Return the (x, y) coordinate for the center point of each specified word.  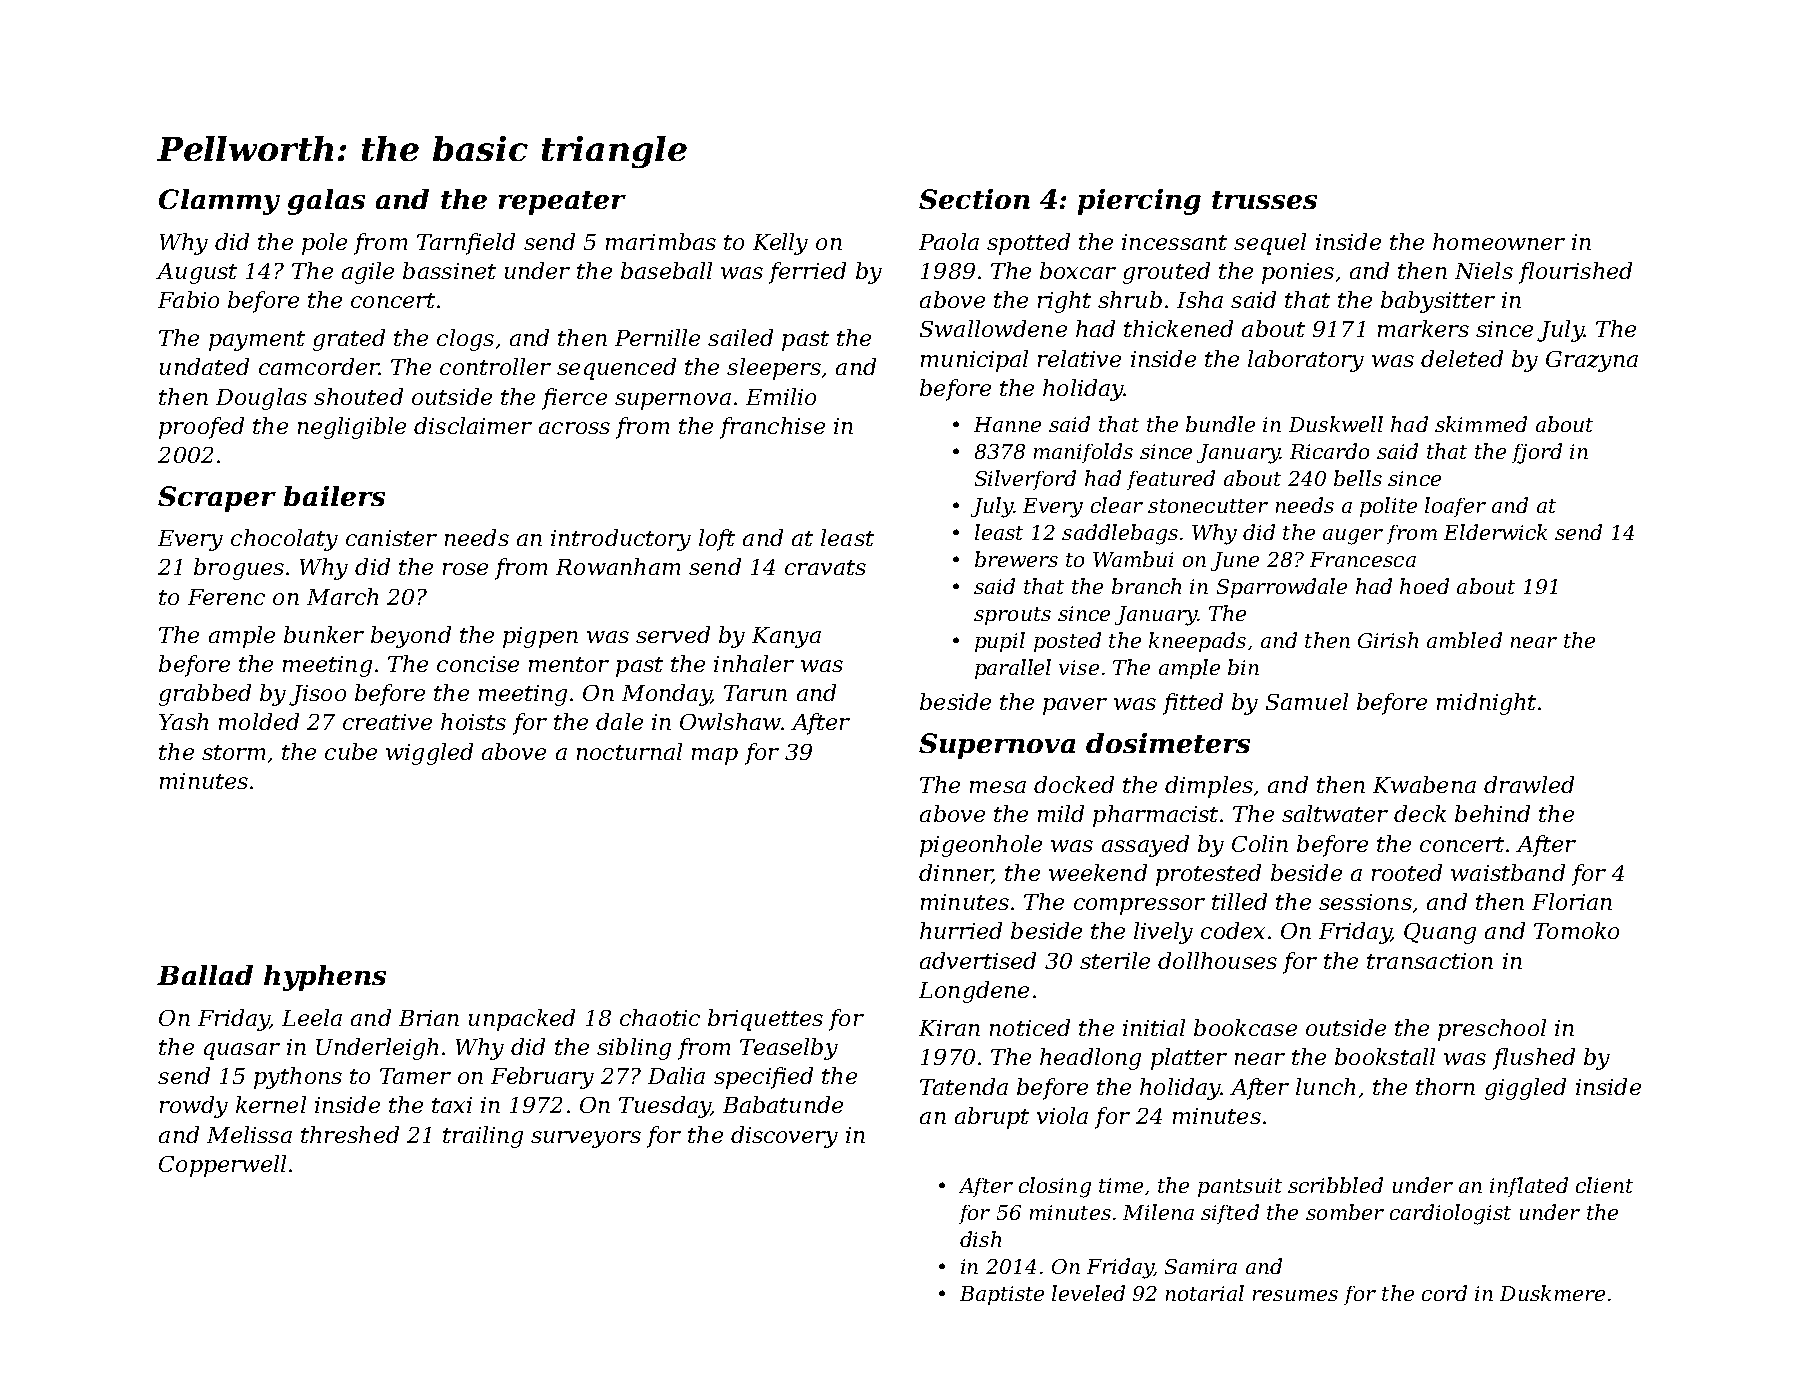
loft (717, 540)
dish (980, 1239)
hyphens (325, 978)
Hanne (1007, 424)
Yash (183, 721)
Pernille (657, 337)
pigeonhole (981, 846)
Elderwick (1495, 532)
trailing (483, 1137)
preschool (1492, 1030)
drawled (1529, 784)
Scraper (217, 499)
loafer (1455, 507)
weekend (1098, 872)
